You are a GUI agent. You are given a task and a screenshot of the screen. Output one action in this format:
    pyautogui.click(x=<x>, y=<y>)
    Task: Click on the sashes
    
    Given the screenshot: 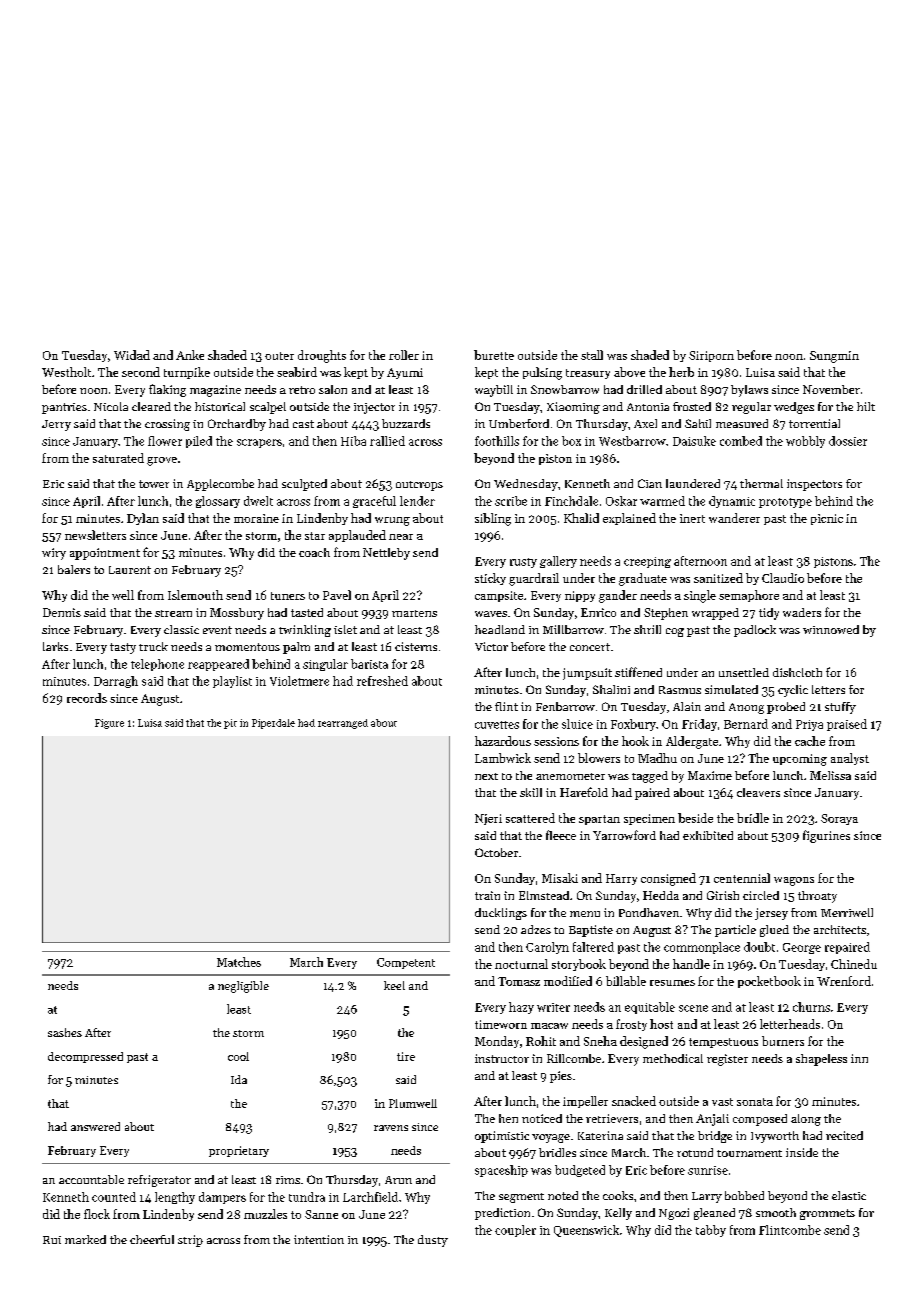 What is the action you would take?
    pyautogui.click(x=65, y=1032)
